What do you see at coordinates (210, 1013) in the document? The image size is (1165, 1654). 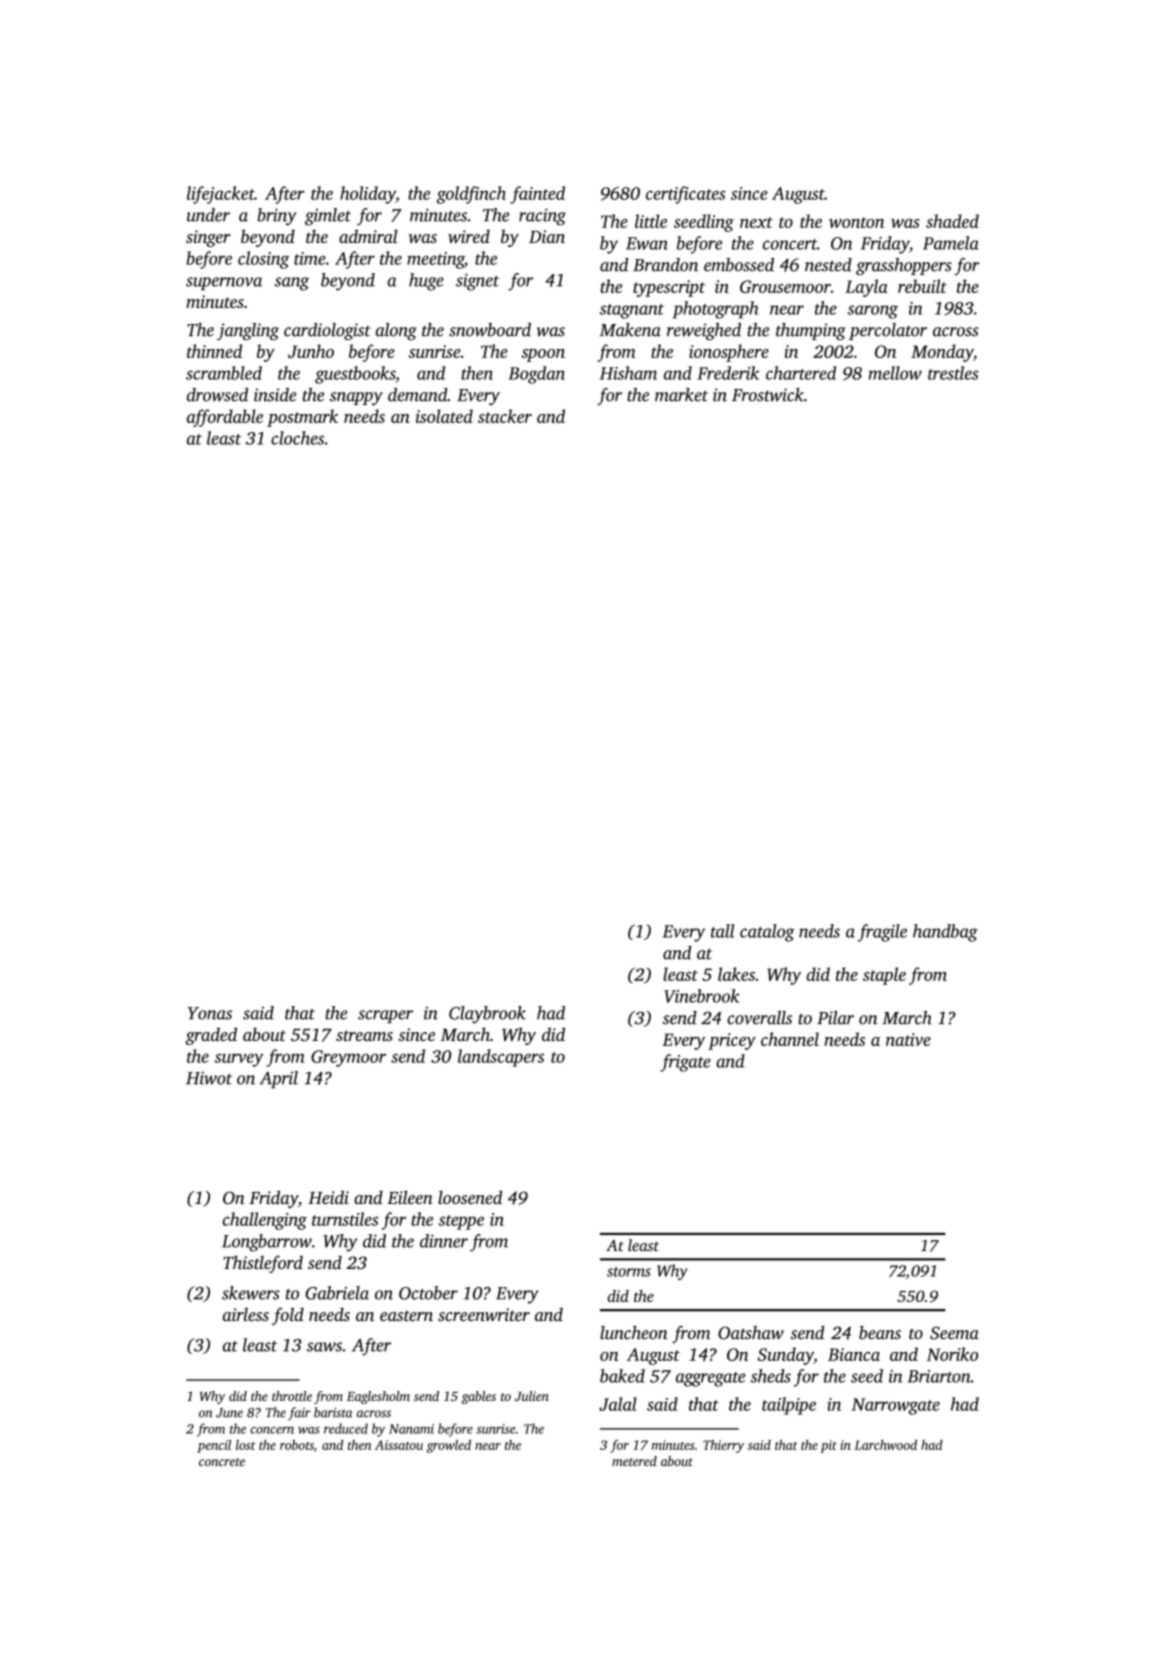 I see `Yonas` at bounding box center [210, 1013].
